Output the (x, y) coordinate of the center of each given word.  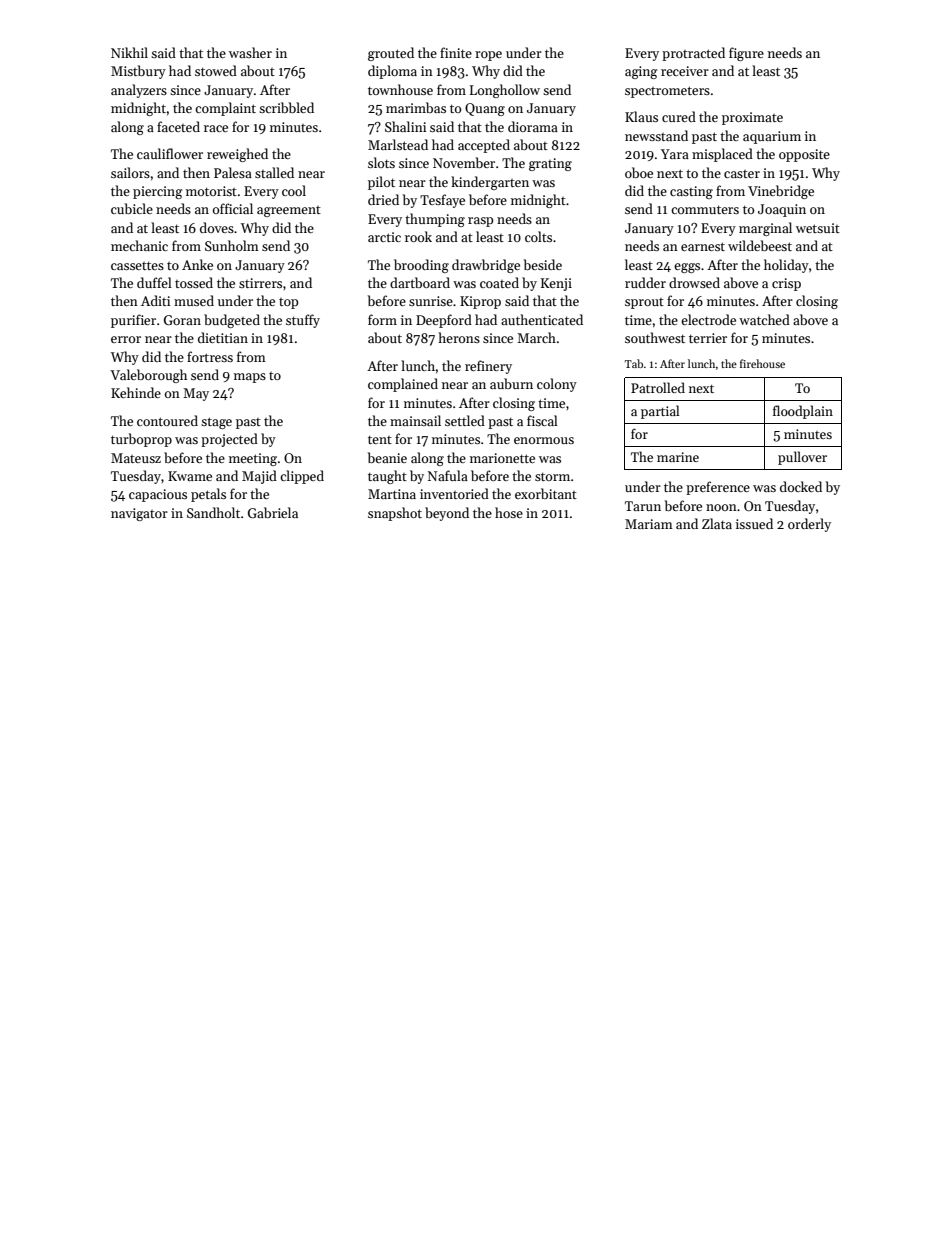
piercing (158, 192)
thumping (435, 220)
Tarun (643, 506)
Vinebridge (781, 192)
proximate (752, 118)
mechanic (139, 245)
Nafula (448, 475)
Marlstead (398, 144)
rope (488, 56)
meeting (253, 459)
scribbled (286, 107)
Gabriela (273, 512)
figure (746, 54)
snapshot (395, 514)
